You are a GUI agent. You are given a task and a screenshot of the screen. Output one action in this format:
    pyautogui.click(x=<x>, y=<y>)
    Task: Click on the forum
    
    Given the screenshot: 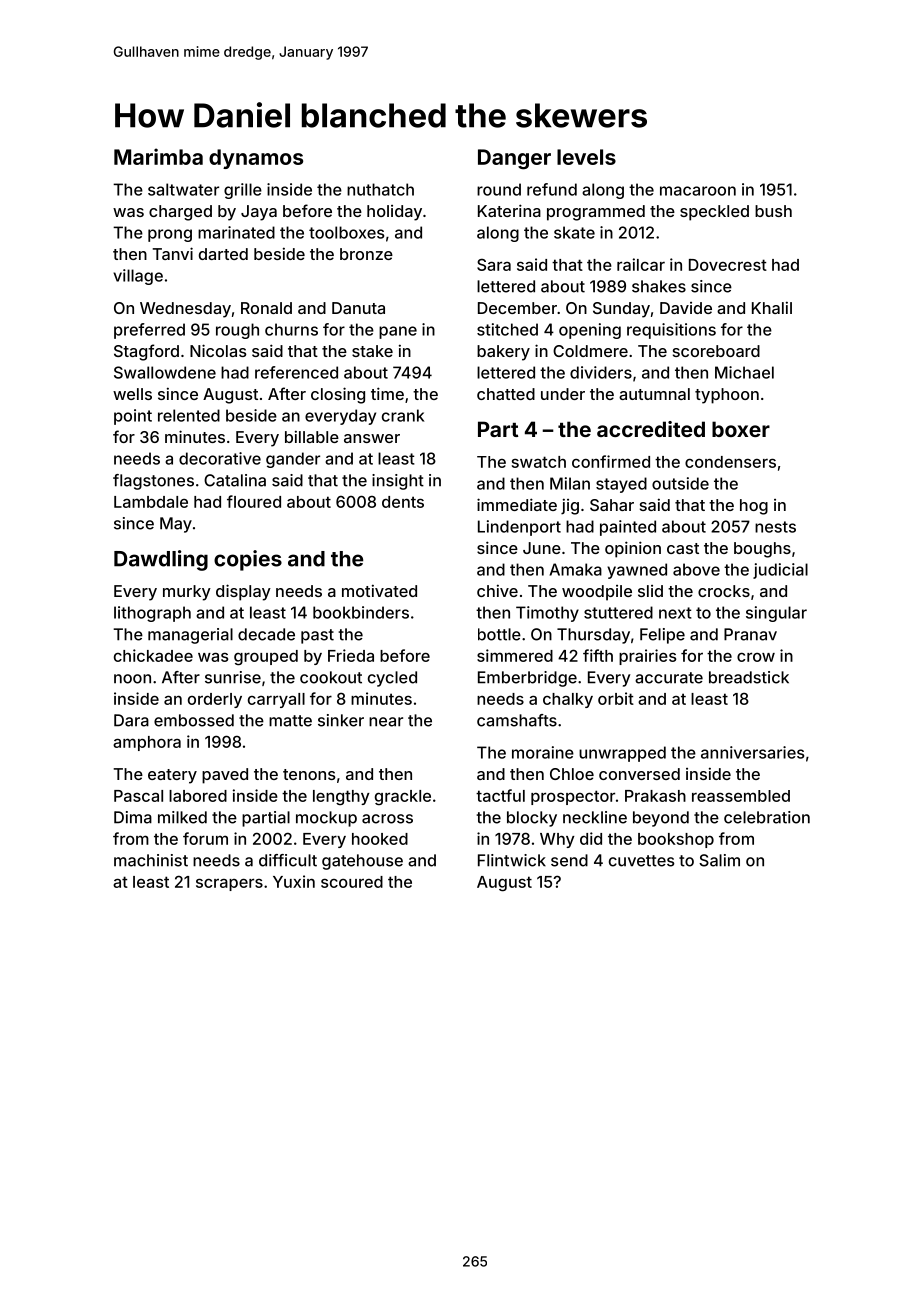 What is the action you would take?
    pyautogui.click(x=205, y=838)
